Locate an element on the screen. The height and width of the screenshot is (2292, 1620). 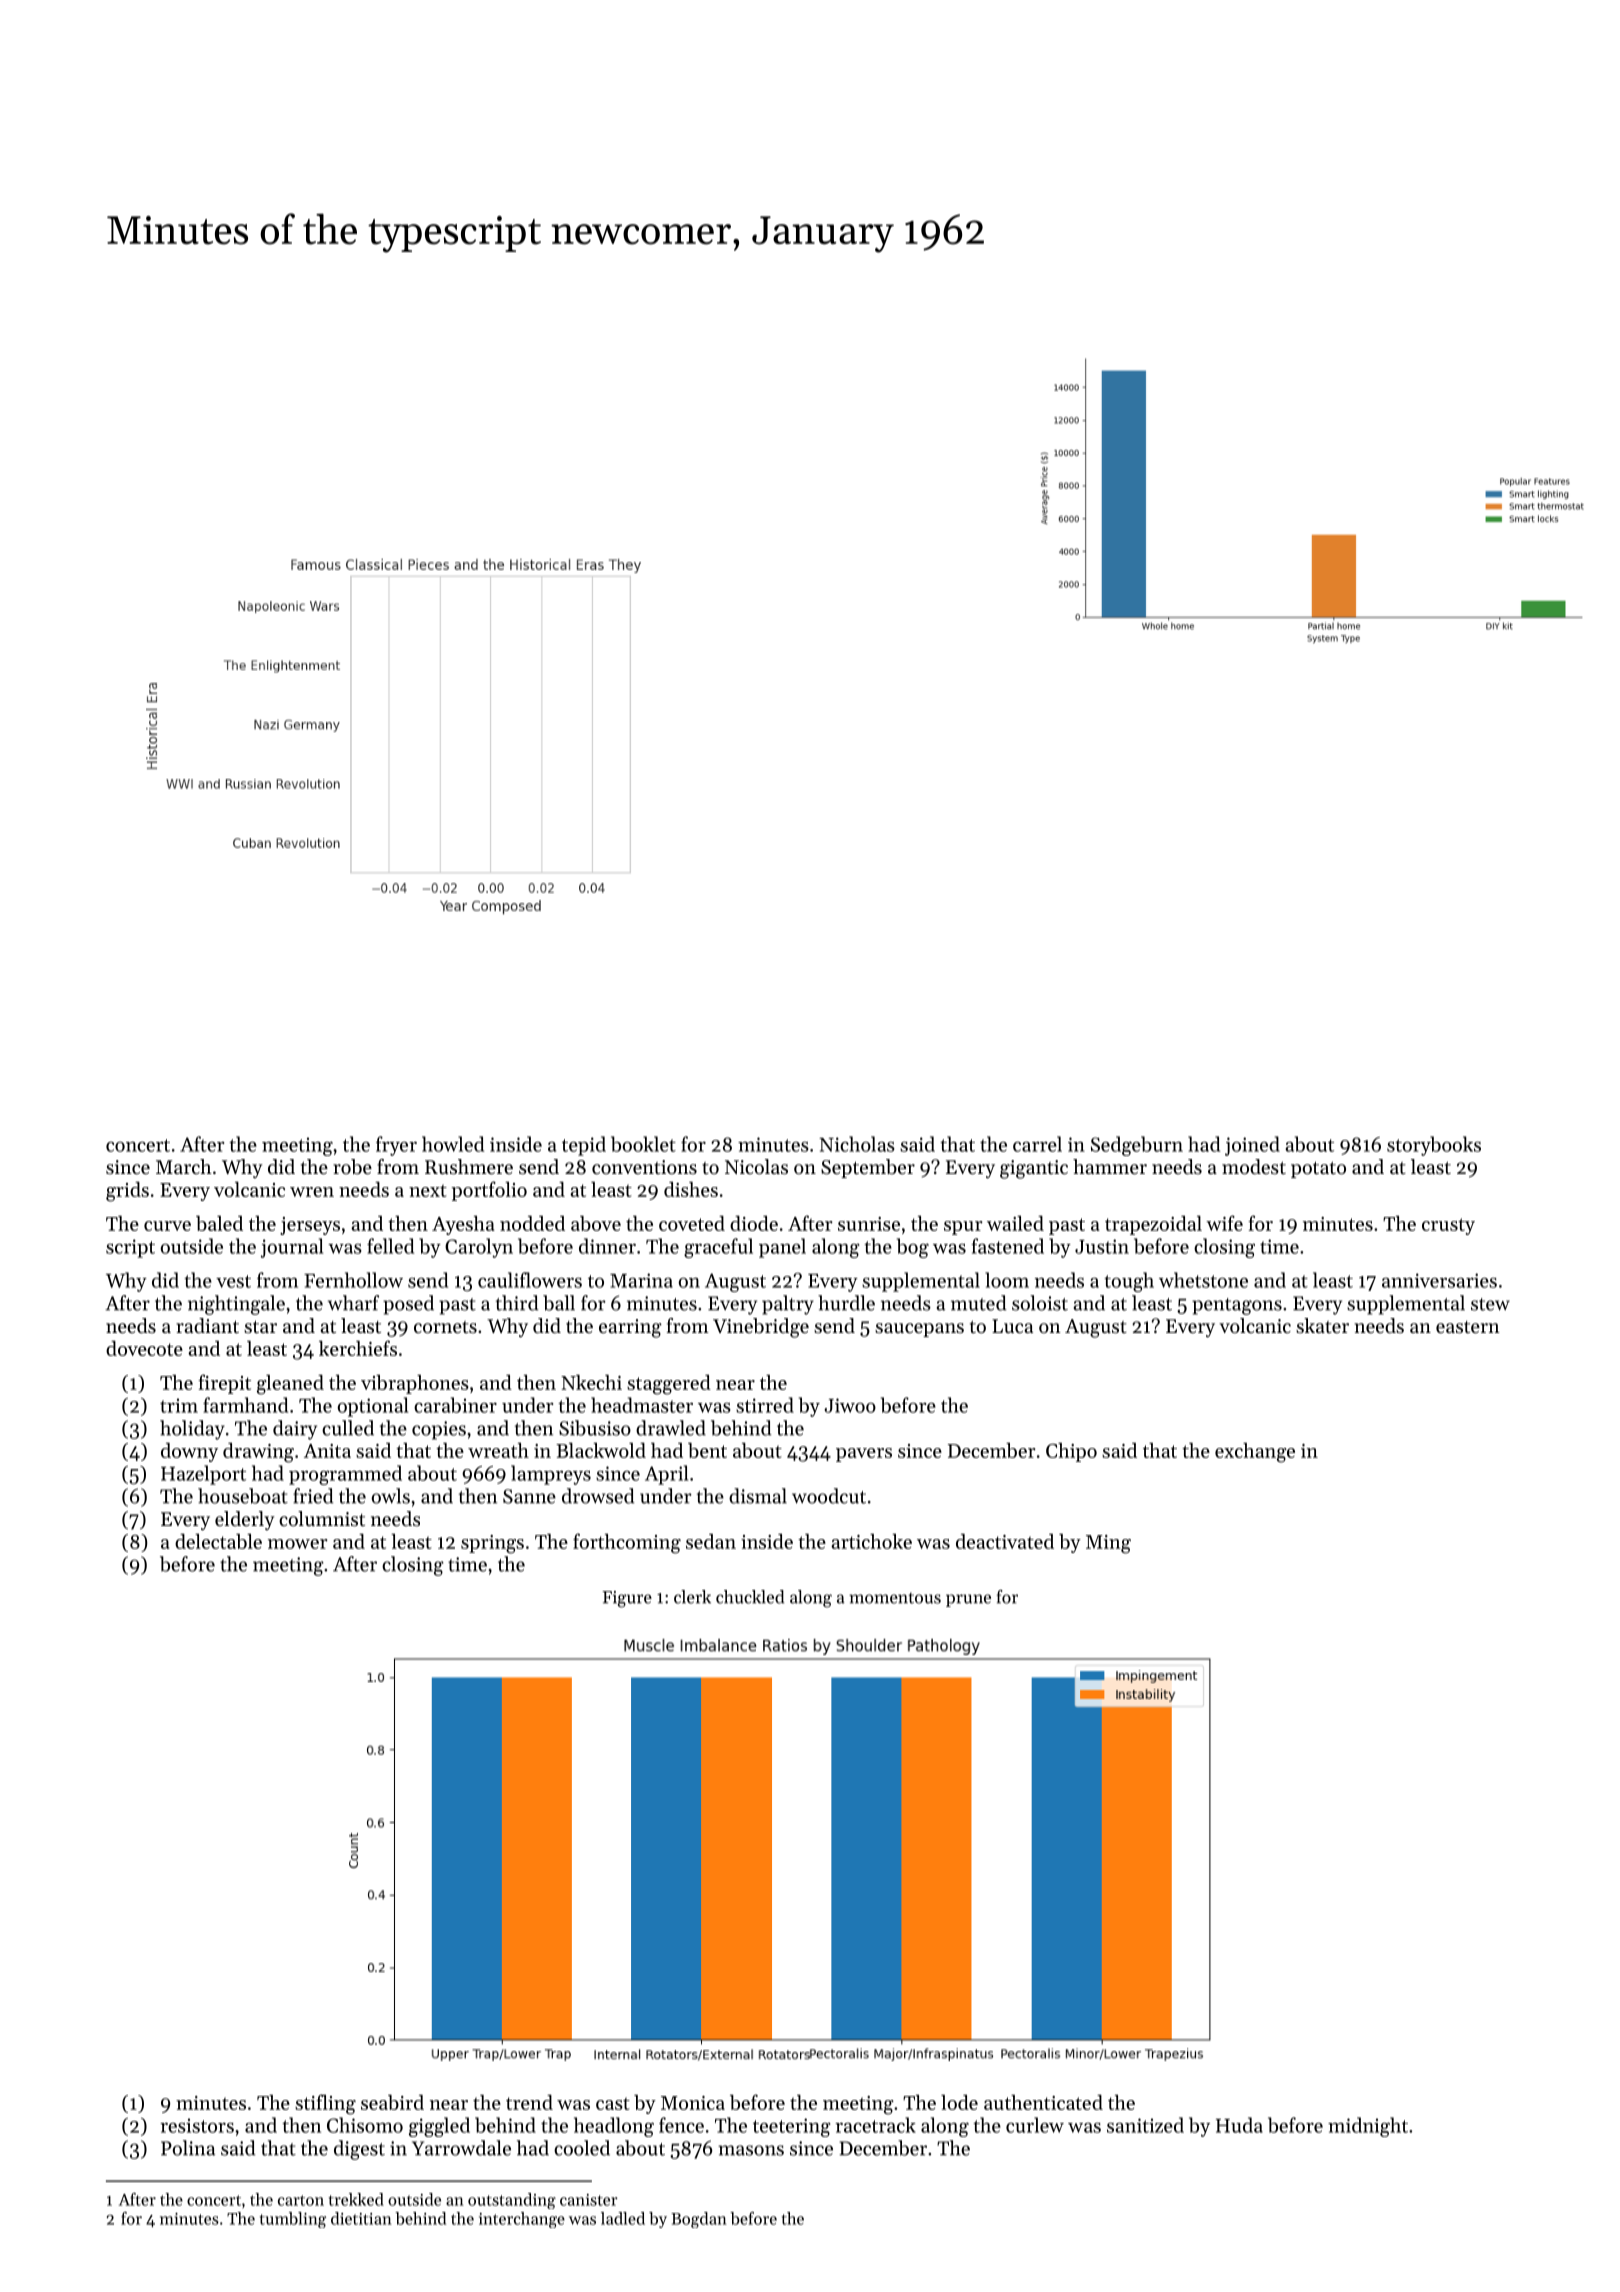
Figure is located at coordinates (627, 1599).
